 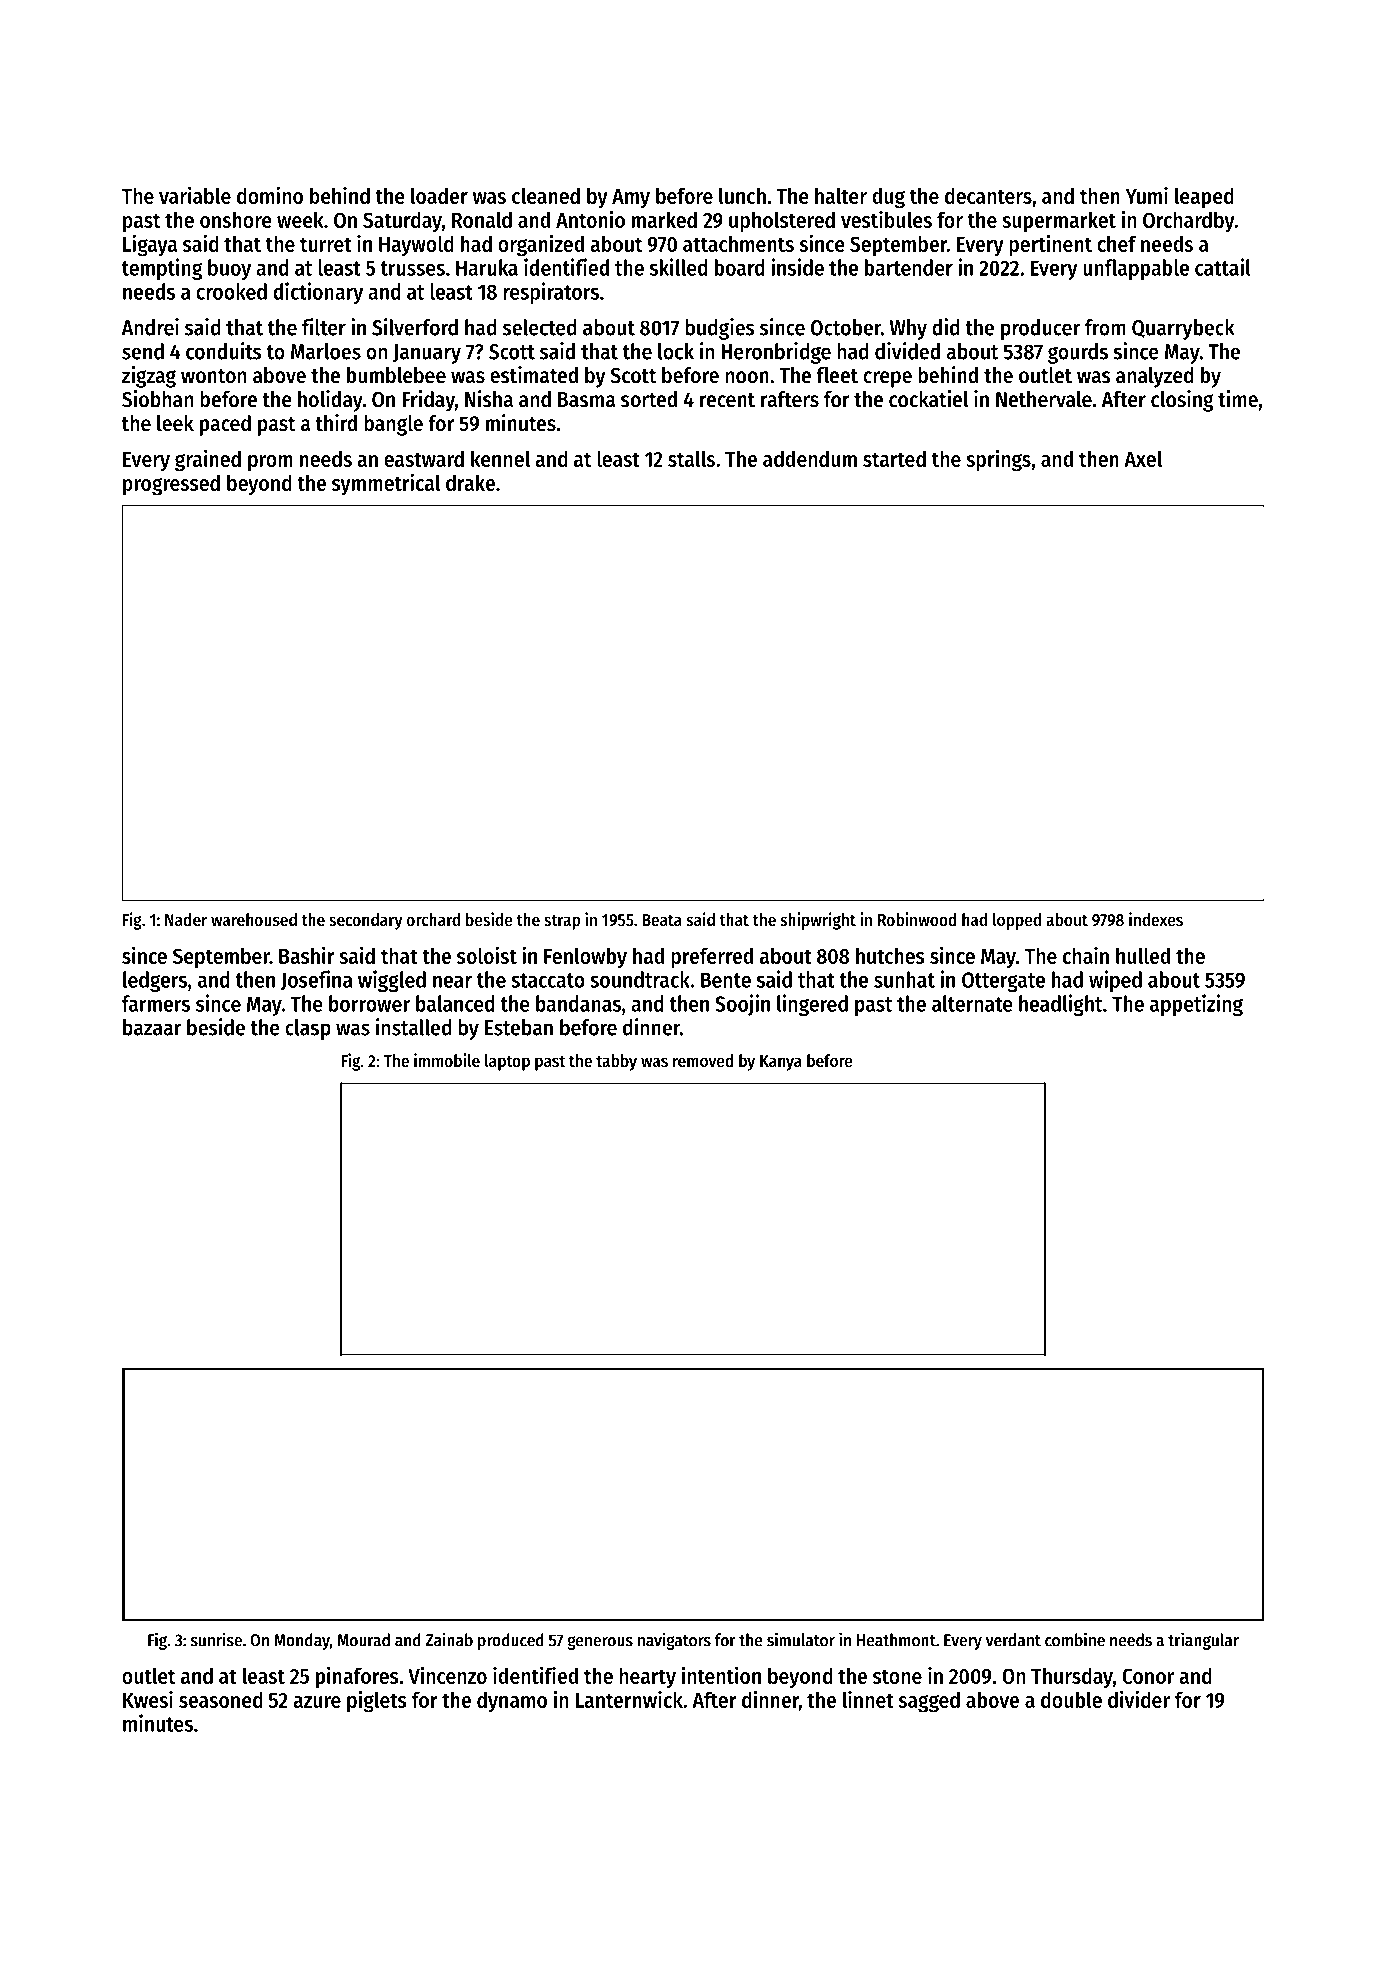 I want to click on combine, so click(x=1075, y=1639).
